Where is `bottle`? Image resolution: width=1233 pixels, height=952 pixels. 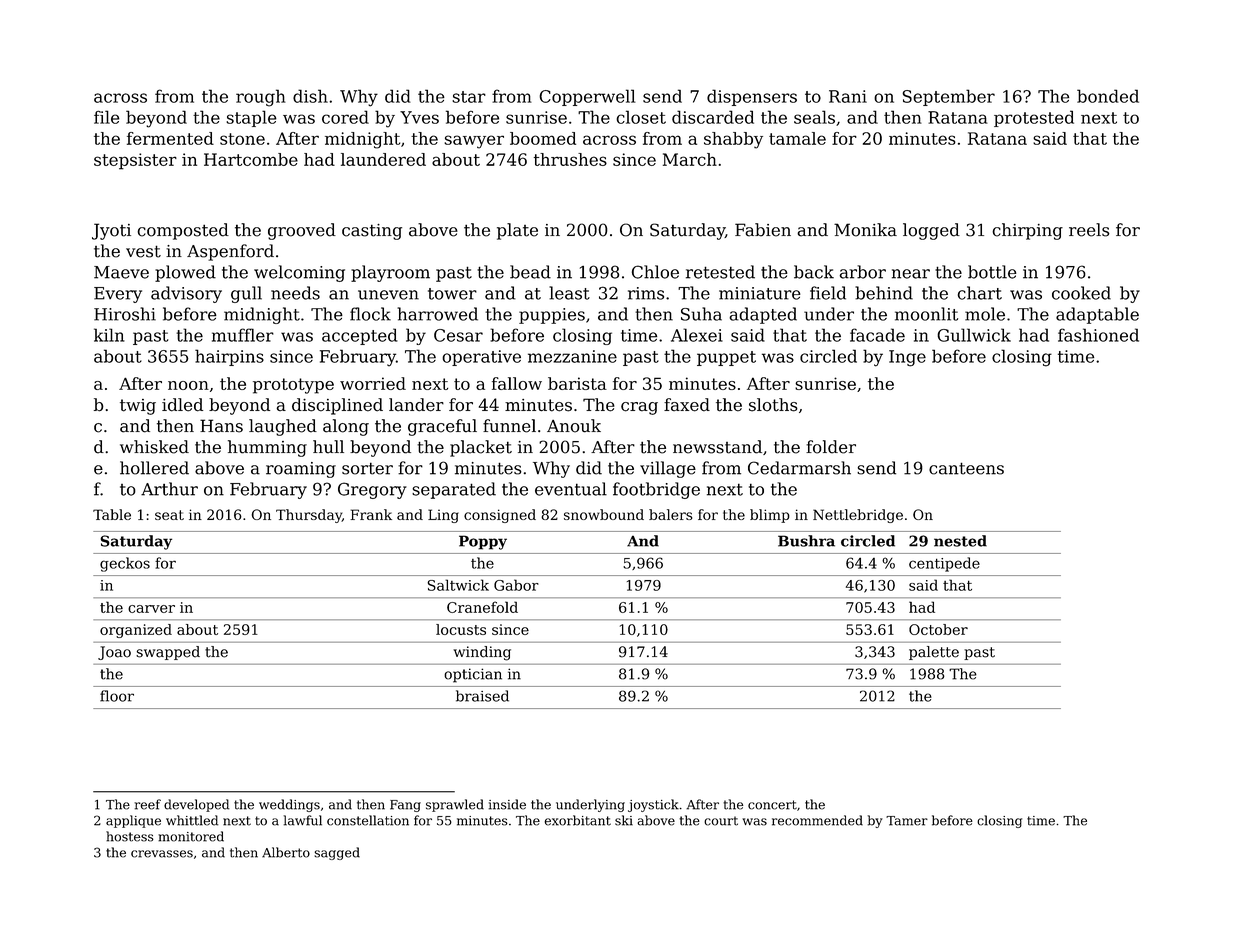 bottle is located at coordinates (992, 272).
